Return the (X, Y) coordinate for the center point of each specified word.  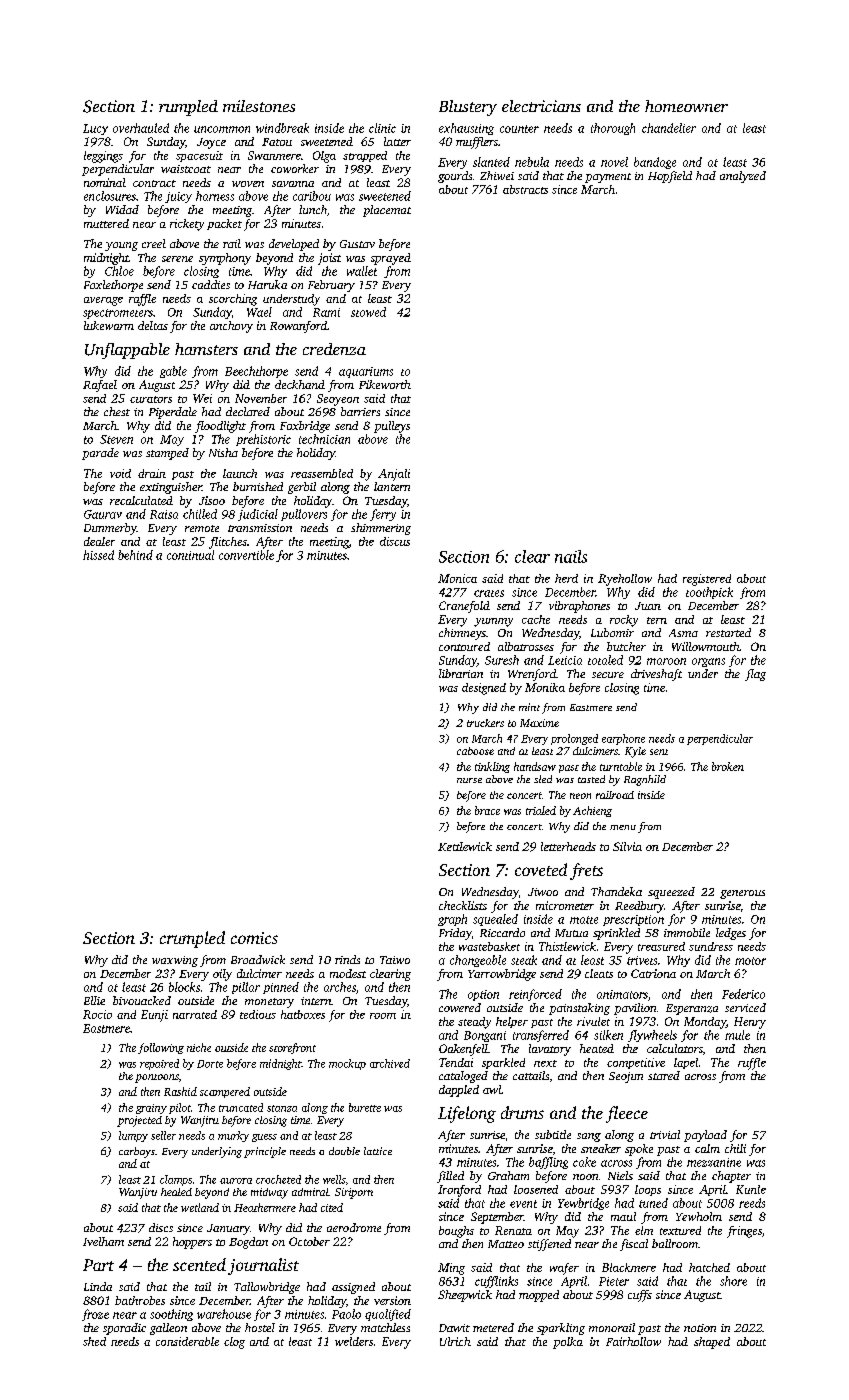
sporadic (124, 1329)
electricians (541, 106)
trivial (665, 1134)
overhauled (141, 128)
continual (190, 555)
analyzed (743, 177)
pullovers (304, 515)
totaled (605, 660)
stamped (167, 454)
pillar (246, 988)
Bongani (485, 1036)
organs (708, 662)
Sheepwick (465, 1296)
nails (571, 556)
